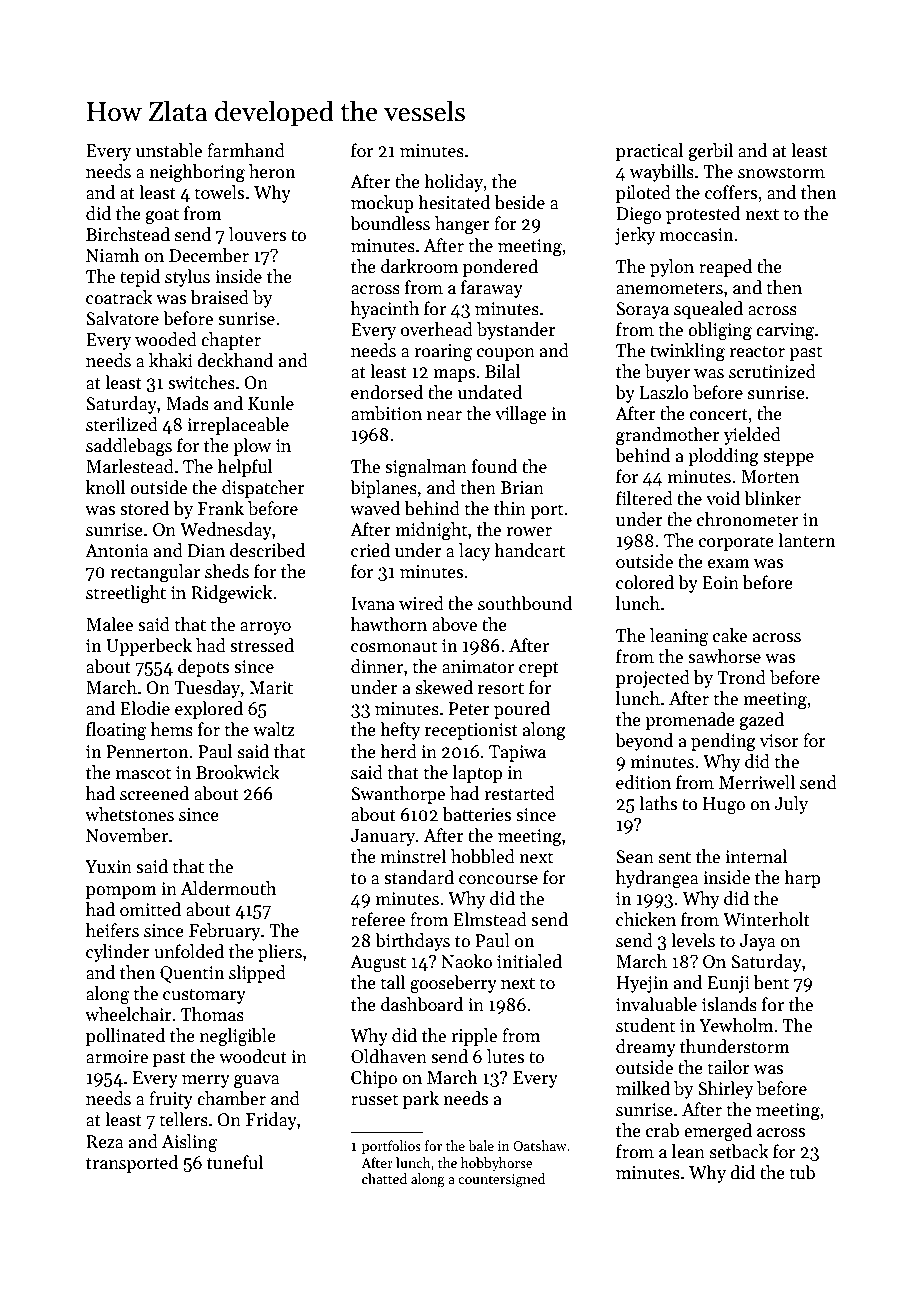 The width and height of the screenshot is (924, 1308). What do you see at coordinates (235, 1162) in the screenshot?
I see `tuneful` at bounding box center [235, 1162].
